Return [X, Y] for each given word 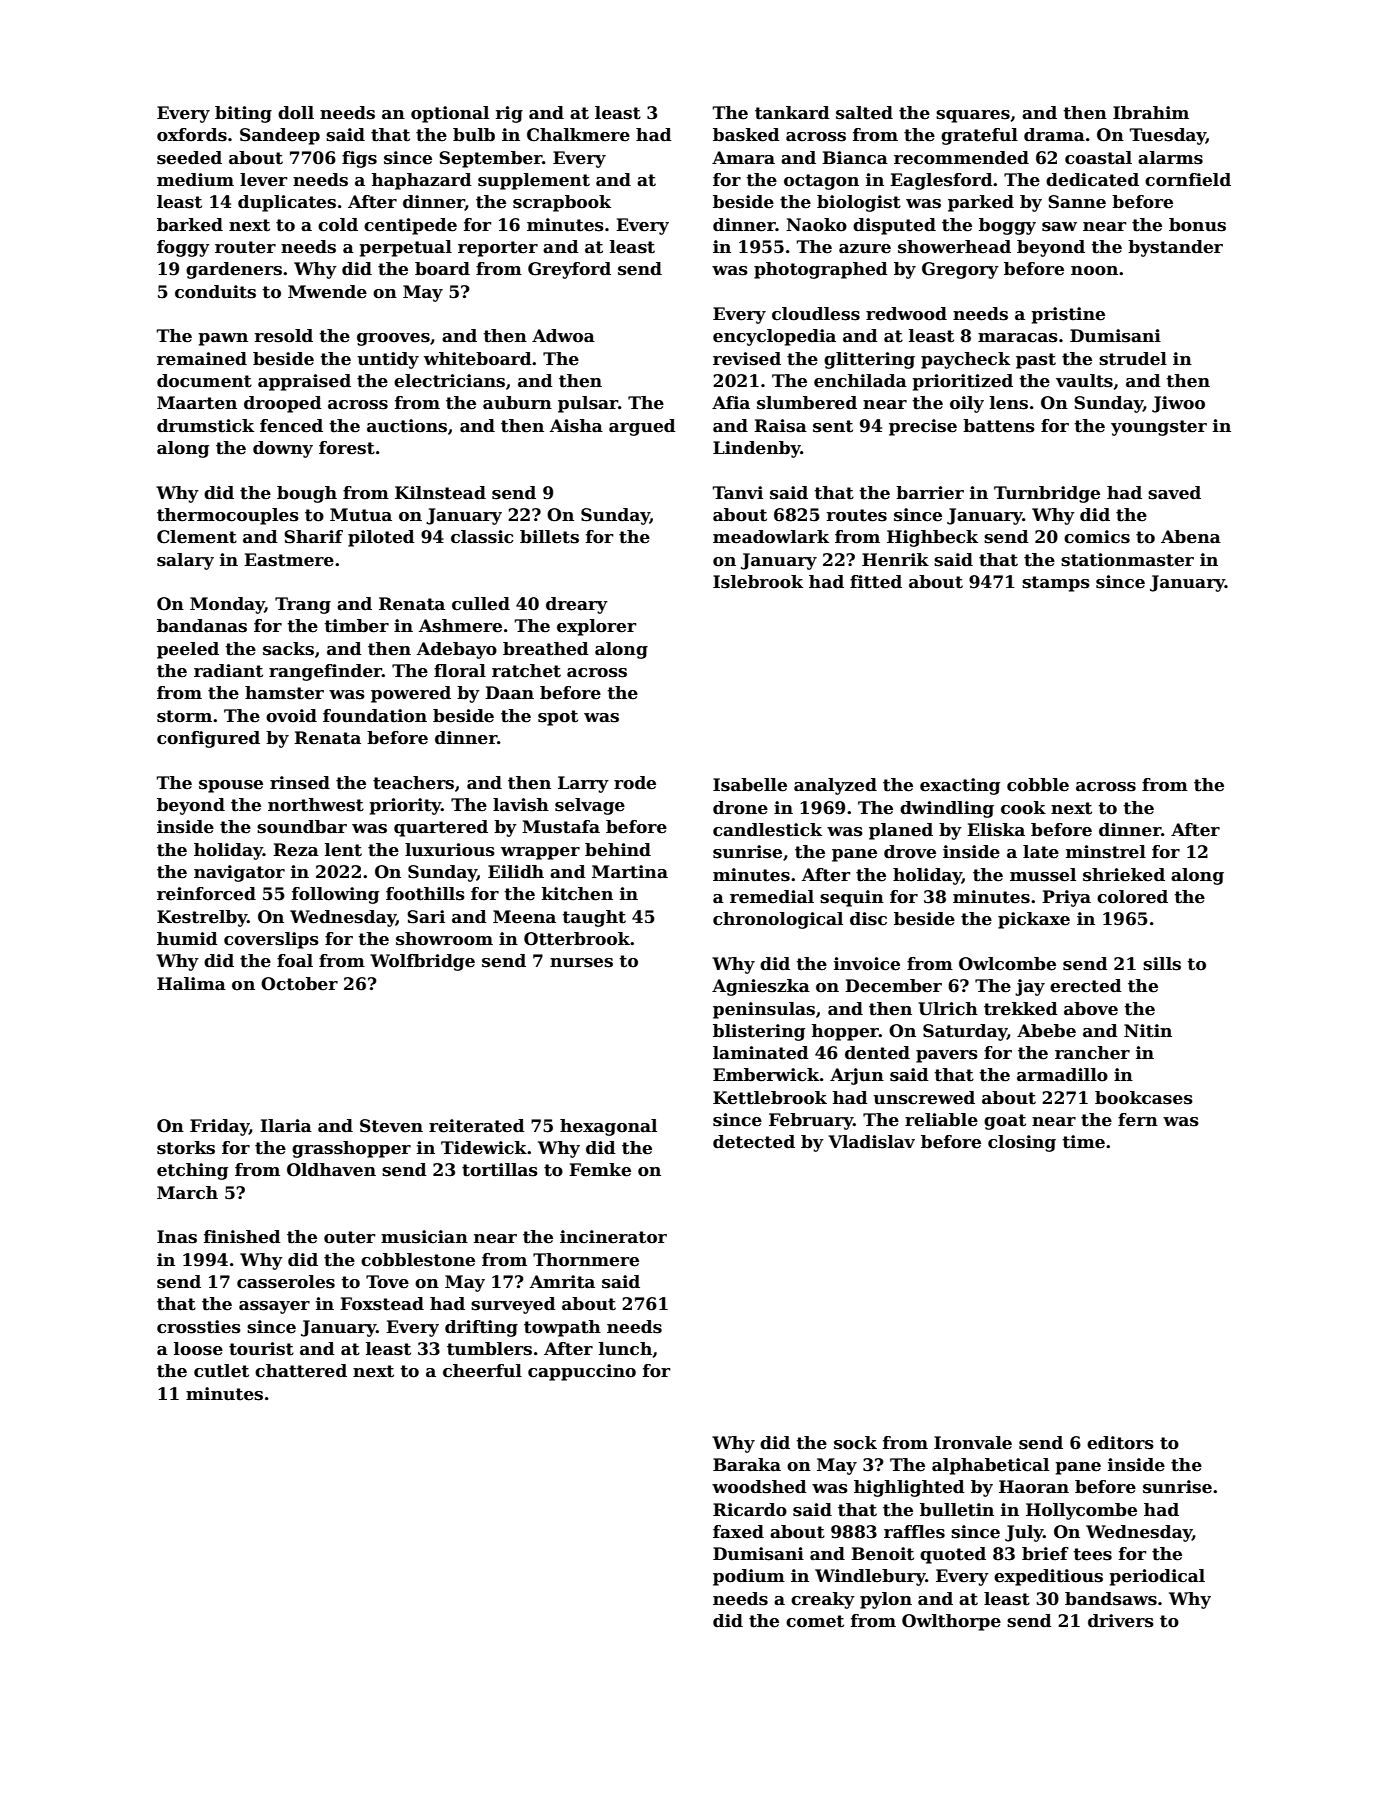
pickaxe [1034, 920]
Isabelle [750, 785]
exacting [960, 786]
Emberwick [766, 1075]
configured [208, 739]
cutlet [221, 1371]
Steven [391, 1126]
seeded [189, 158]
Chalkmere [578, 135]
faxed [738, 1532]
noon [1094, 271]
